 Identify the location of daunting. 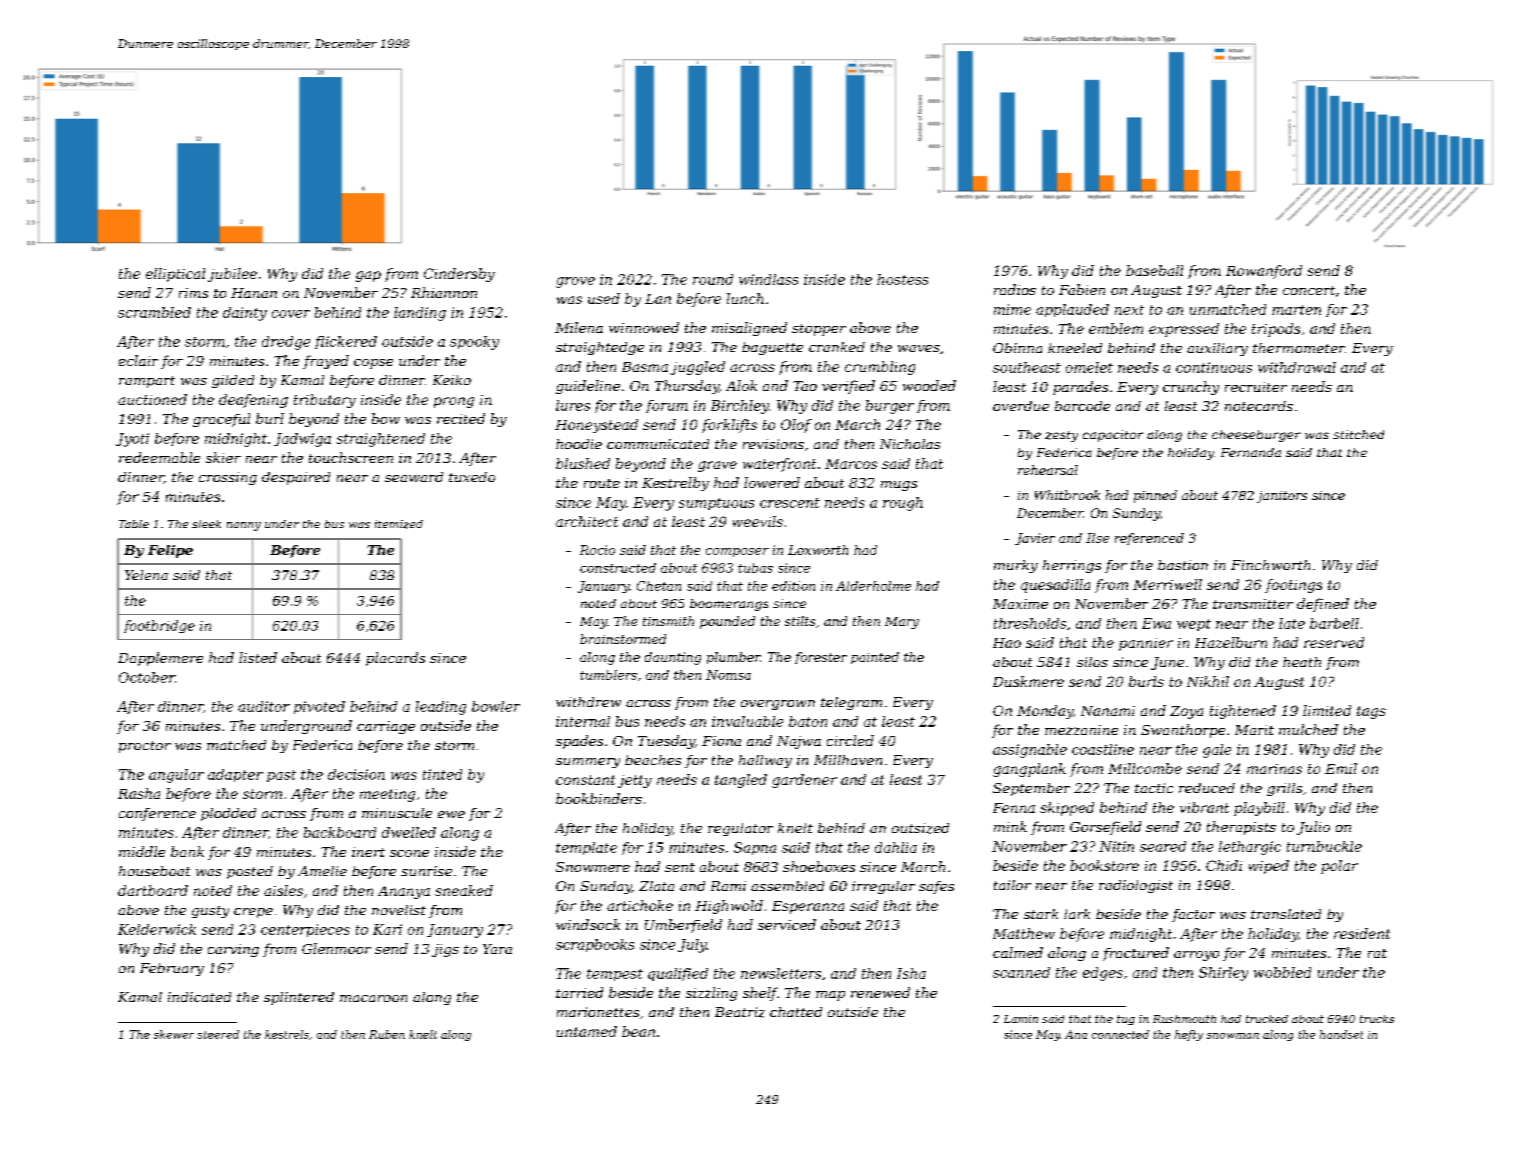
(673, 658).
